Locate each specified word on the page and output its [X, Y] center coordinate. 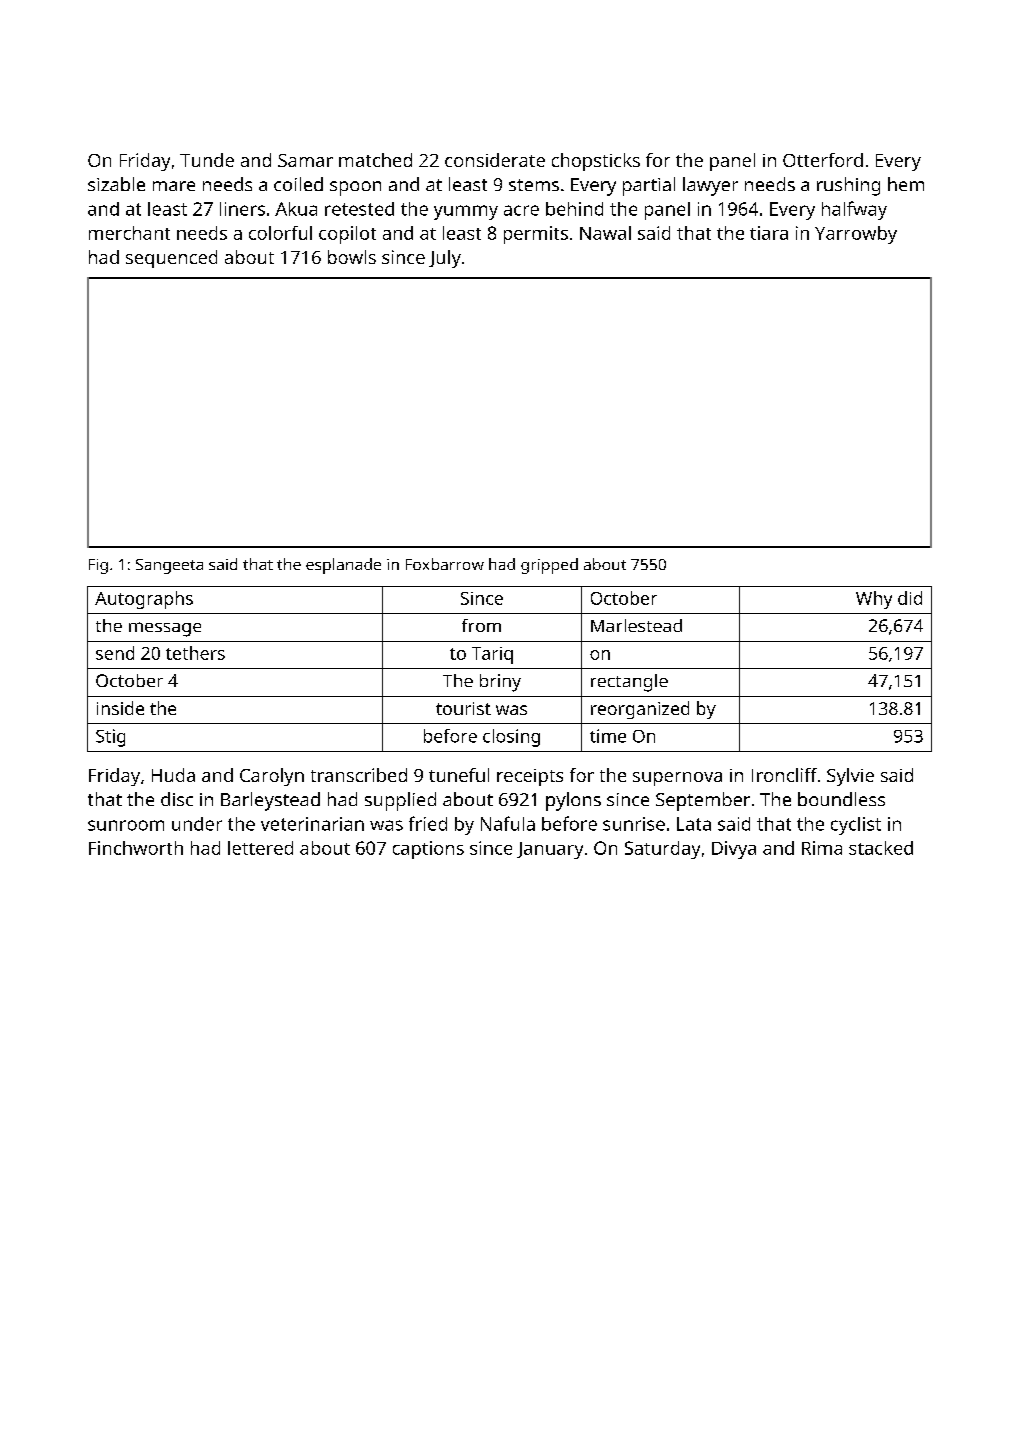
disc [177, 799]
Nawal [605, 233]
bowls [352, 257]
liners [242, 209]
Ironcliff [784, 775]
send [115, 653]
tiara [769, 233]
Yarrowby [856, 235]
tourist [463, 708]
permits [536, 235]
